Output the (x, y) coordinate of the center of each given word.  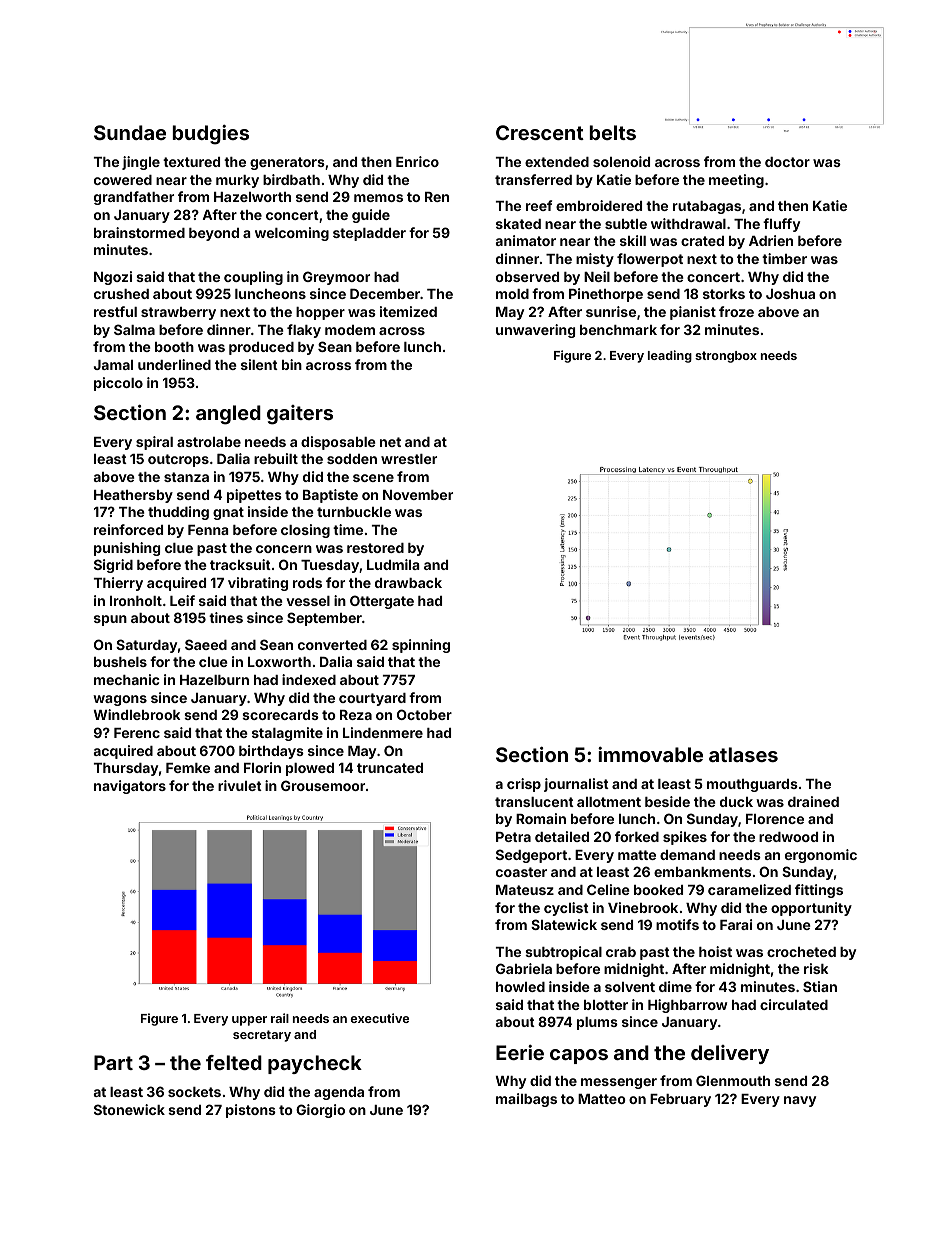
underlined (174, 364)
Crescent (540, 132)
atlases (743, 754)
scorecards (280, 715)
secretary (262, 1036)
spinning (421, 646)
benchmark (618, 330)
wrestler (409, 459)
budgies (210, 135)
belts (612, 132)
